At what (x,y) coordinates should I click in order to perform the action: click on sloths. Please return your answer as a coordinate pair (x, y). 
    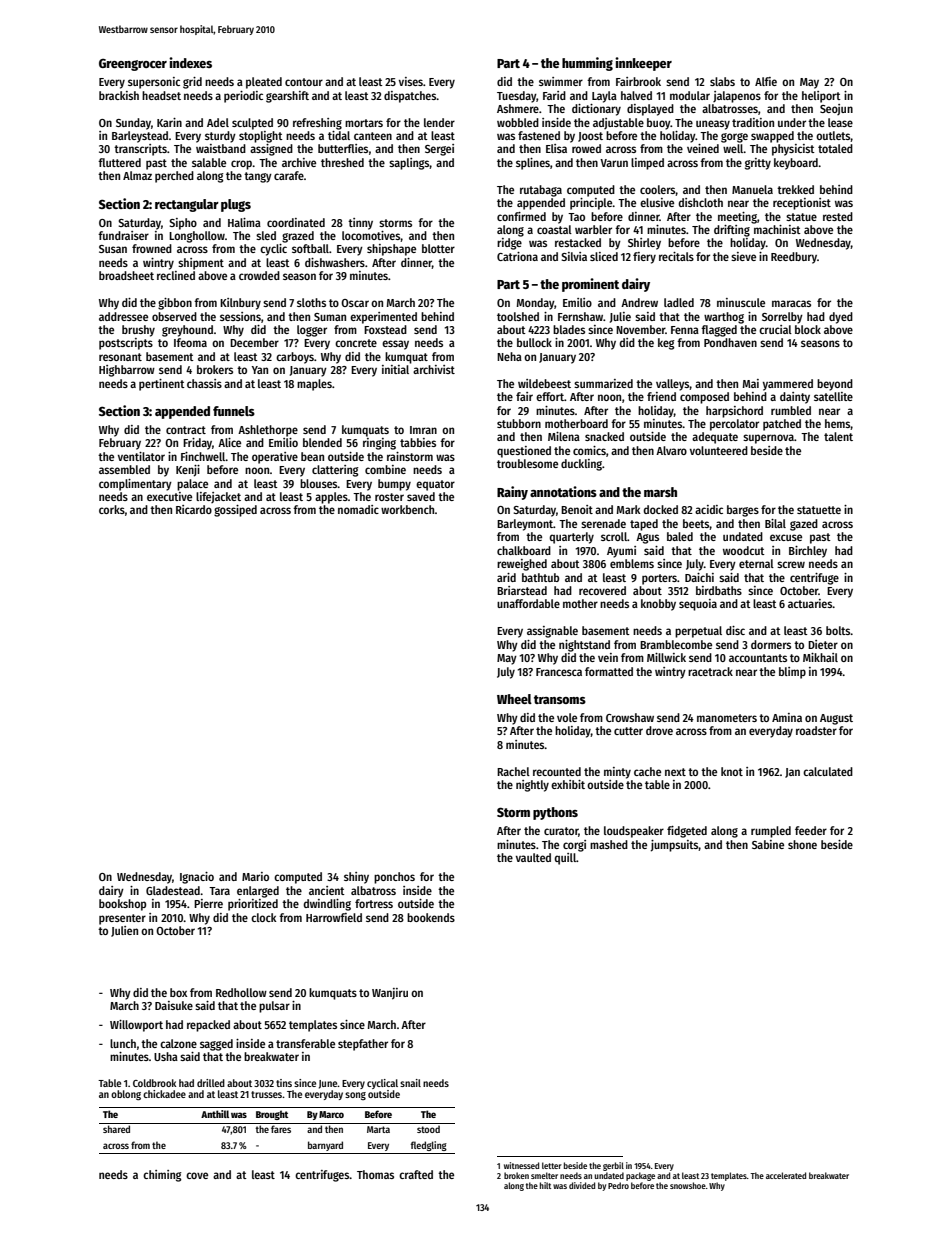
    Looking at the image, I should click on (311, 302).
